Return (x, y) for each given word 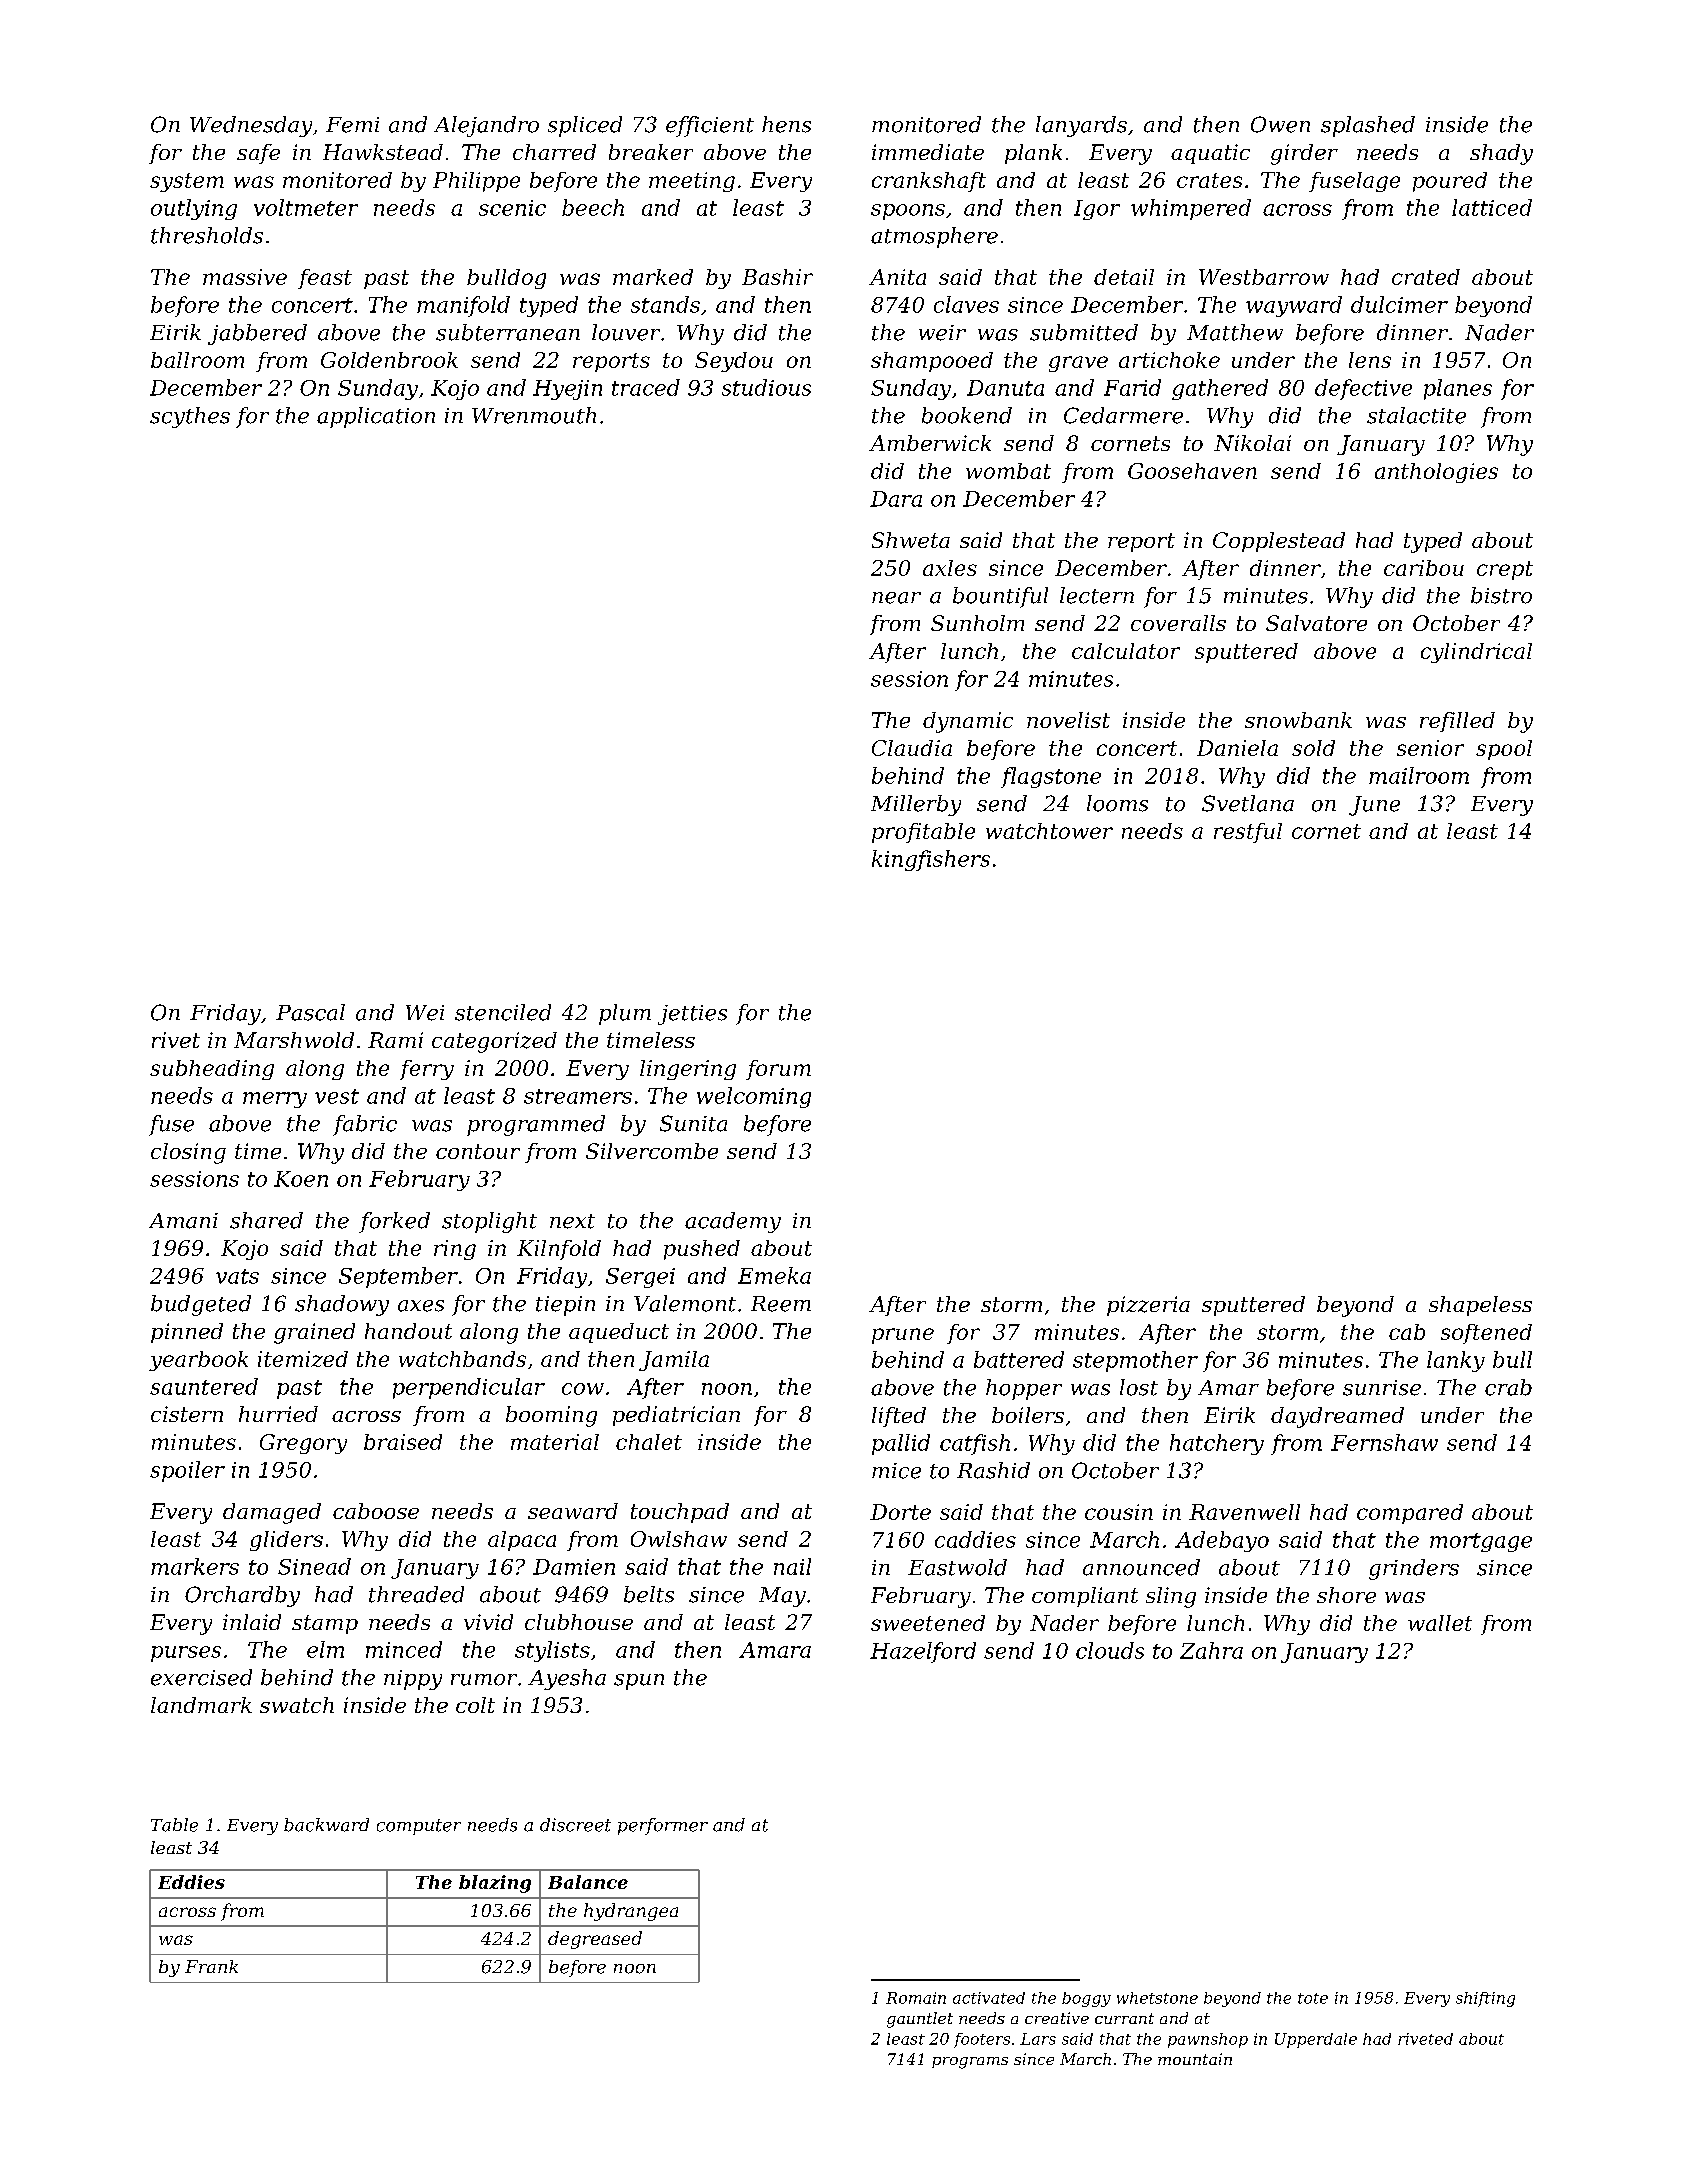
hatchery (1217, 1444)
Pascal (310, 1012)
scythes (190, 417)
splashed (1368, 126)
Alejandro (486, 126)
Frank (211, 1966)
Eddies (191, 1882)
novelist (1068, 720)
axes (421, 1306)
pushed (702, 1250)
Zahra (1211, 1650)
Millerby (916, 805)
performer (663, 1826)
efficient (710, 126)
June (1374, 806)
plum (625, 1014)
